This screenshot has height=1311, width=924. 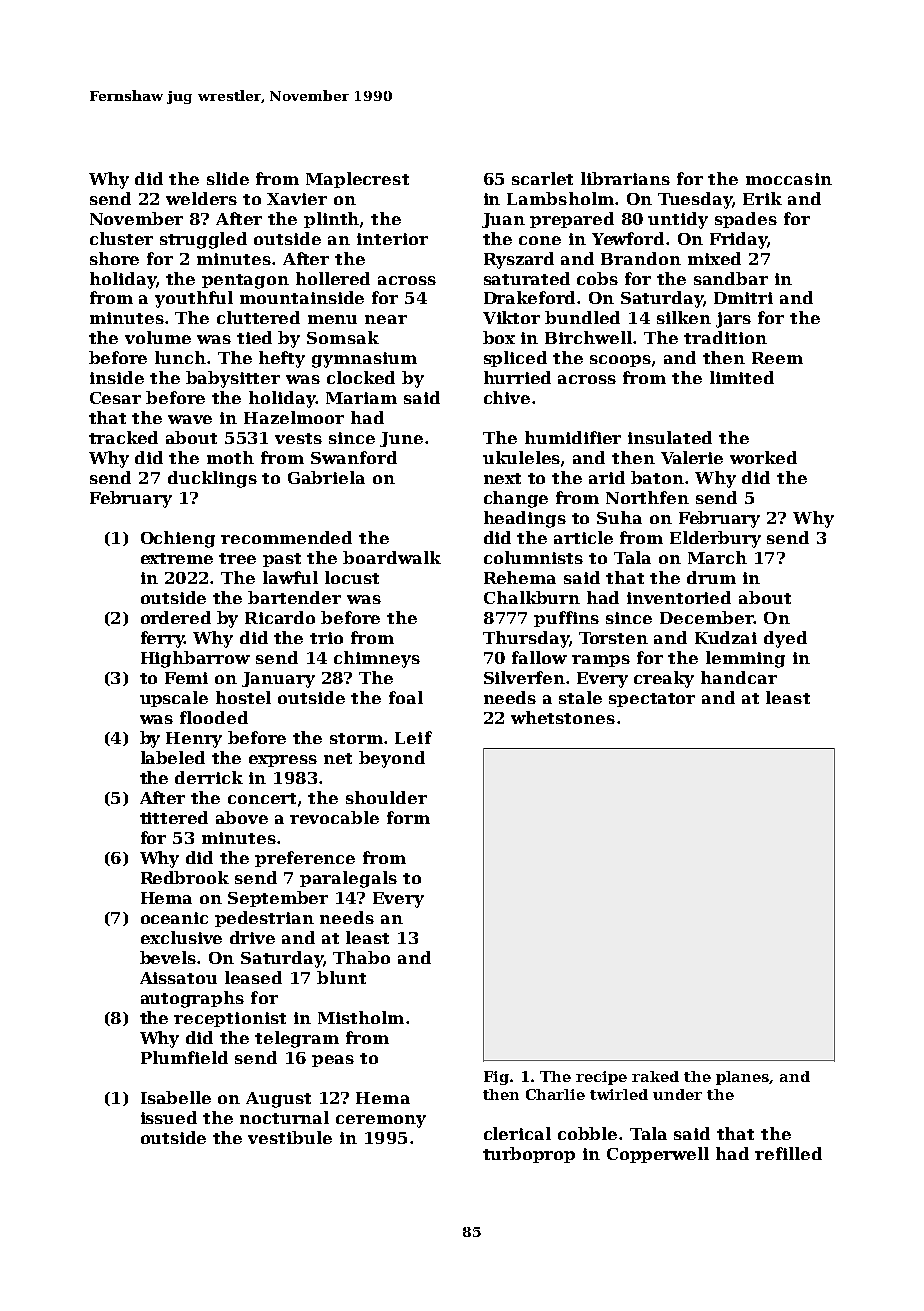 What do you see at coordinates (401, 439) in the screenshot?
I see `June` at bounding box center [401, 439].
